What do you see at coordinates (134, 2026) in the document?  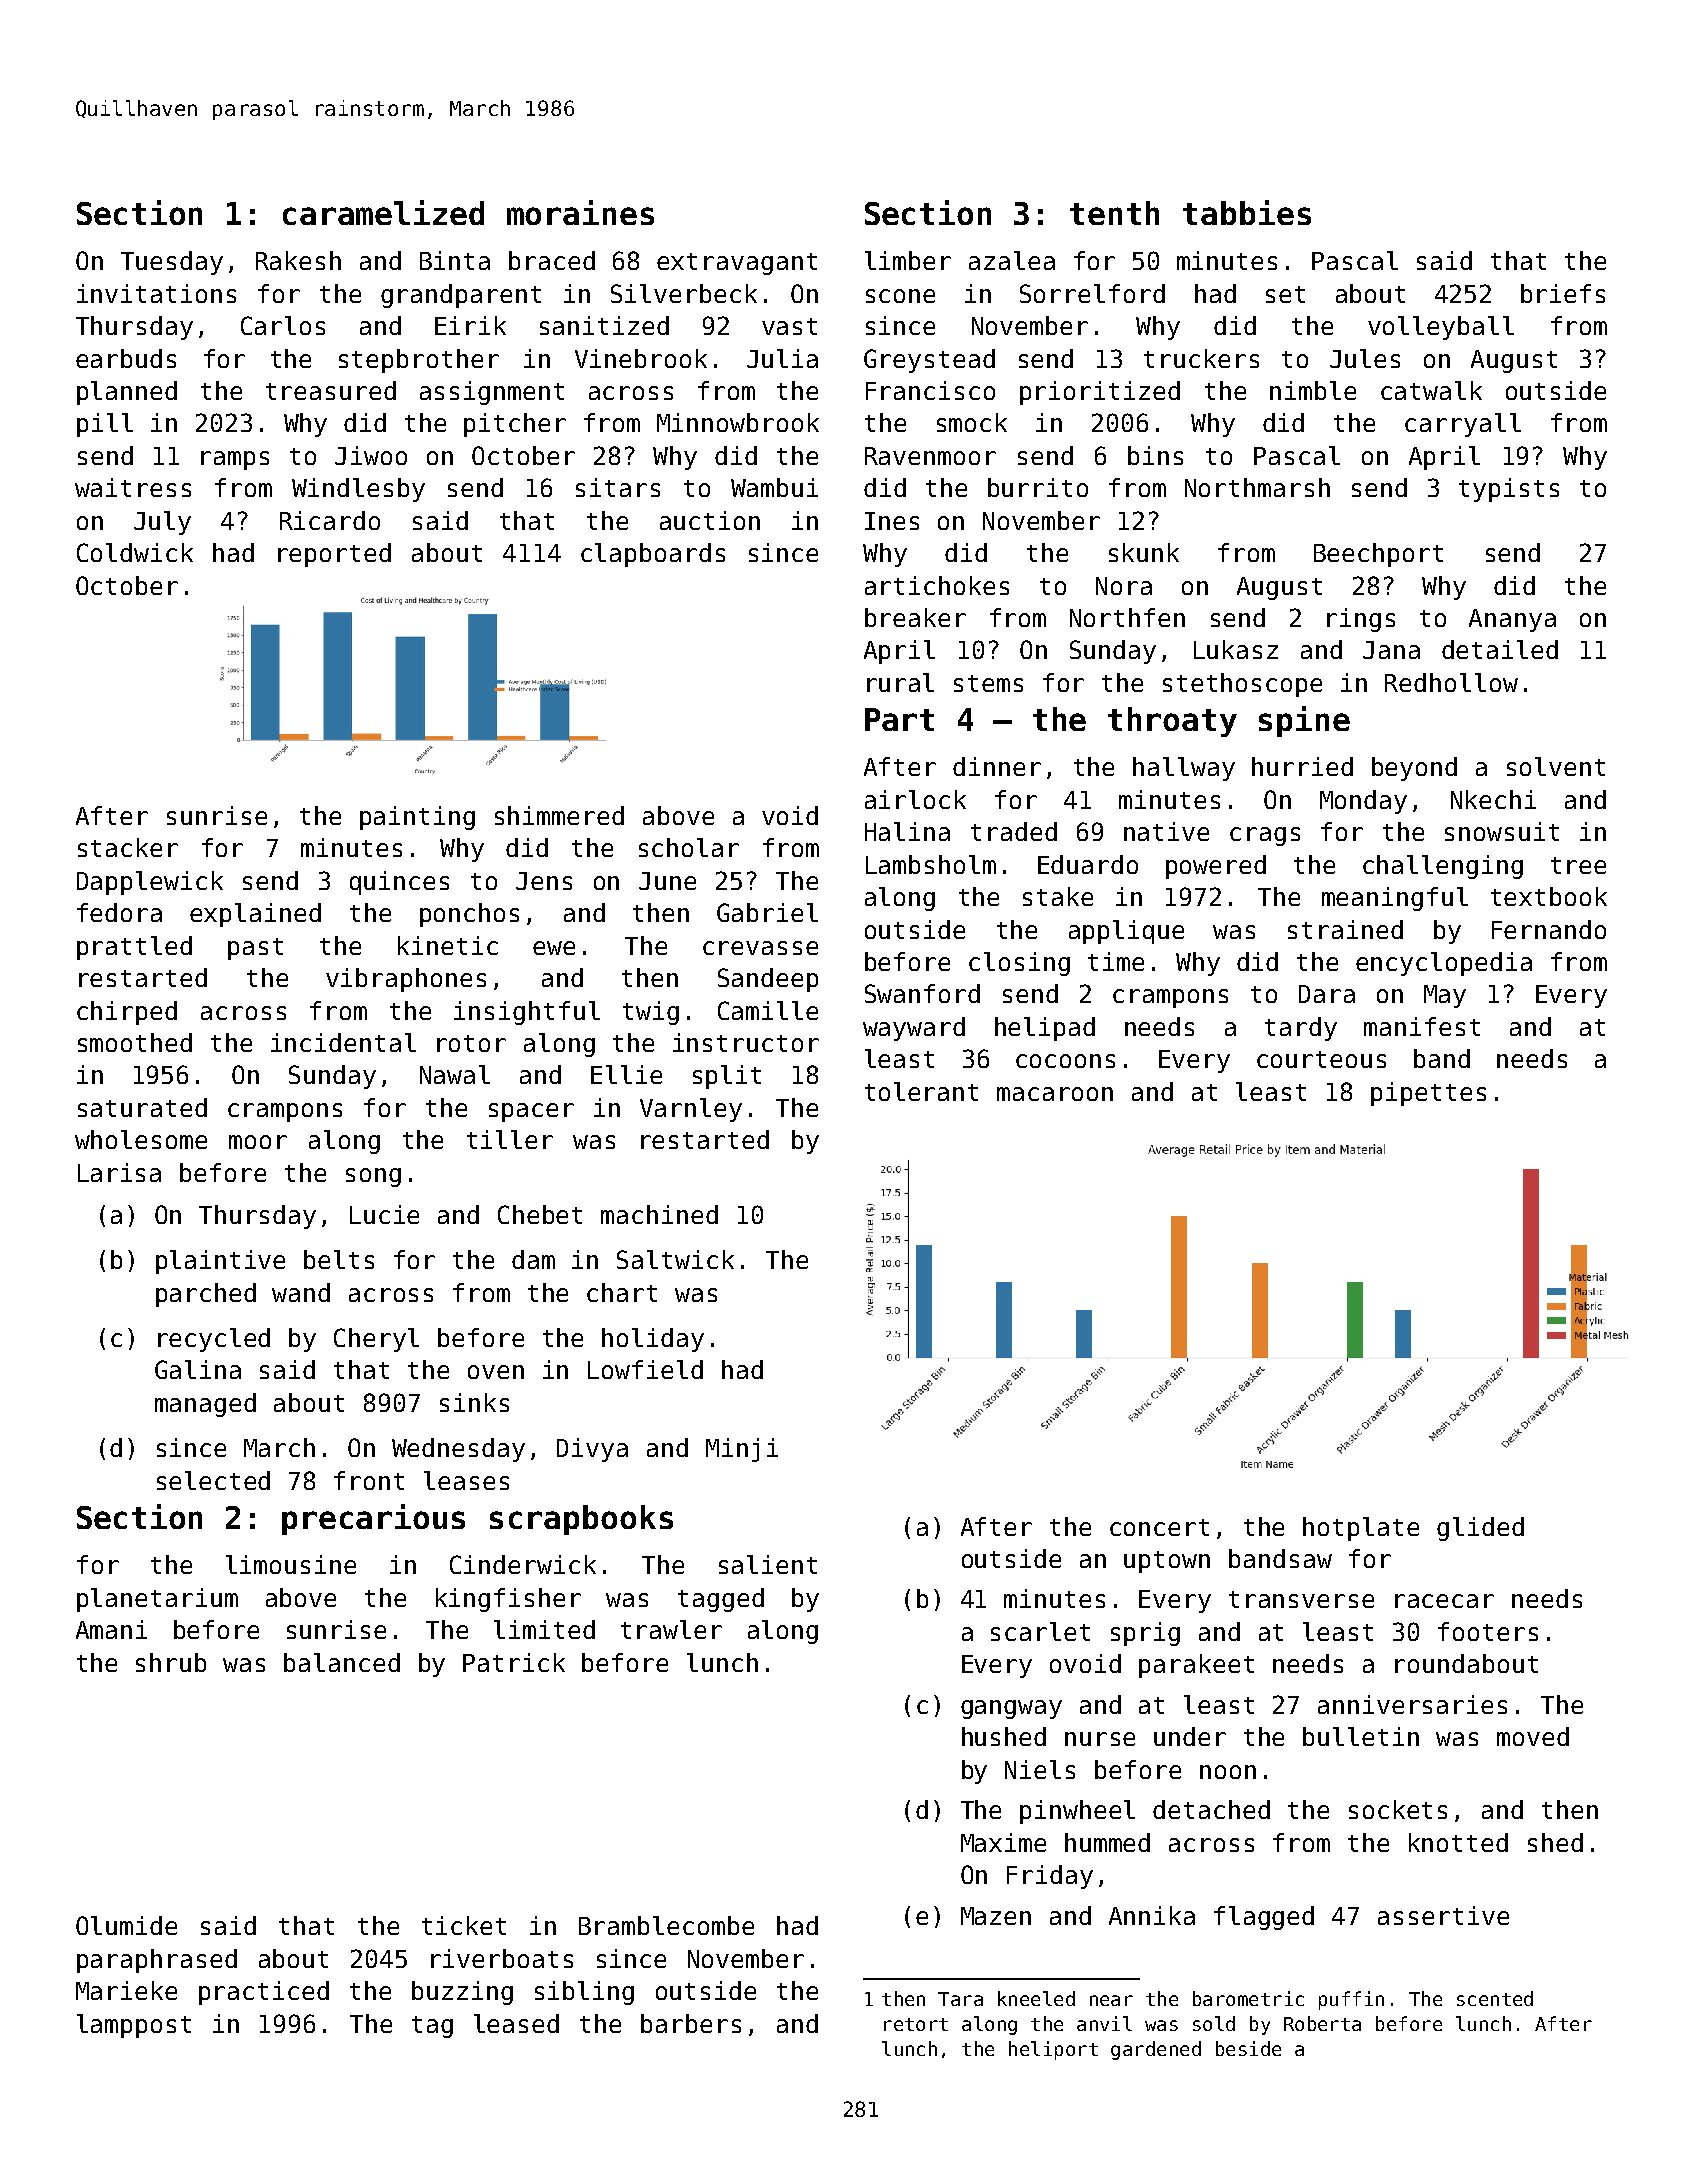 I see `lamppost` at bounding box center [134, 2026].
